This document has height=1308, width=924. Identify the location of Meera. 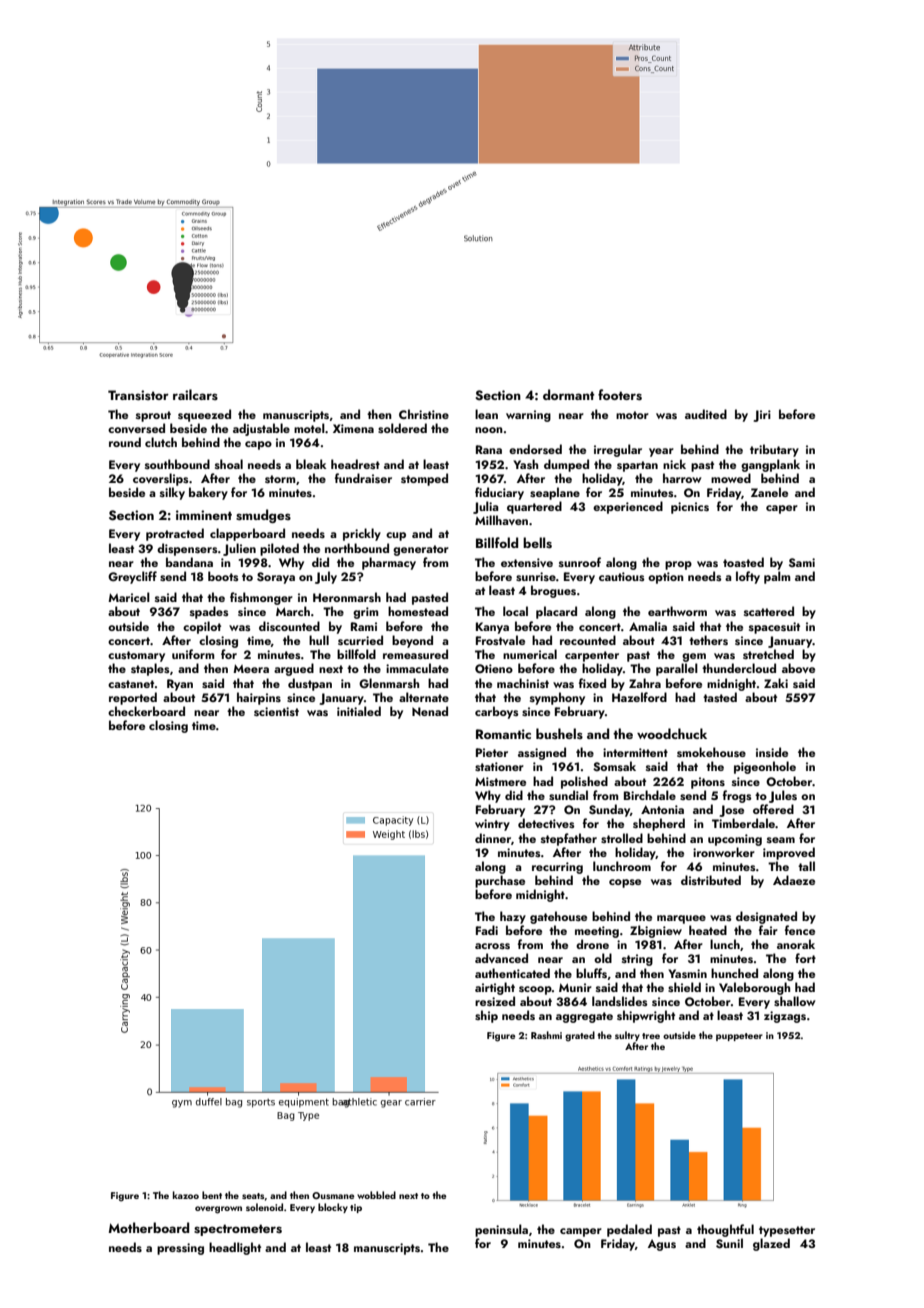
(251, 668).
